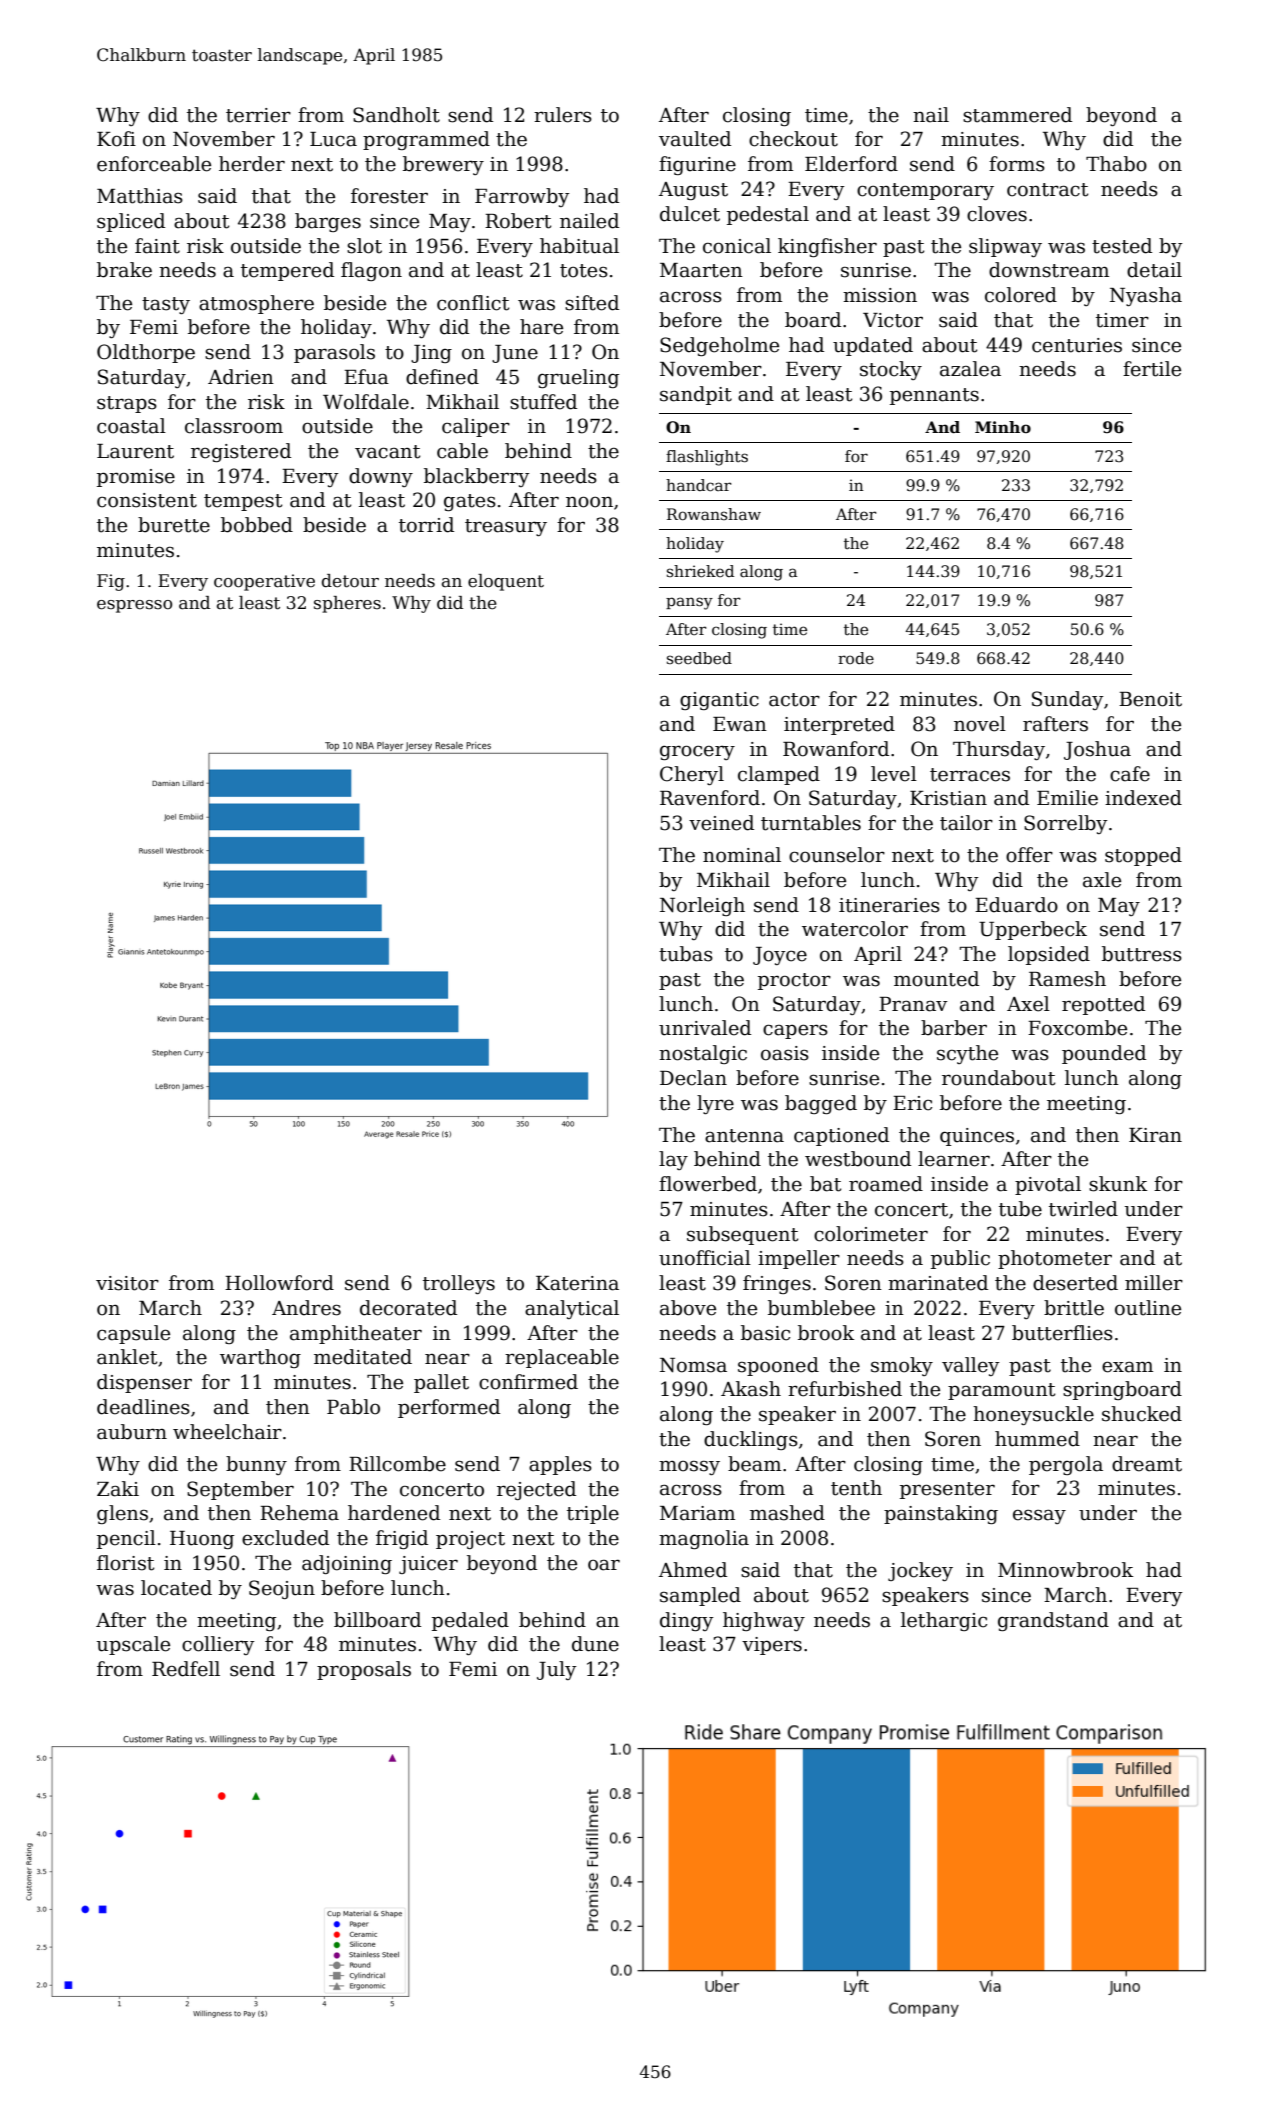 The width and height of the screenshot is (1279, 2106). What do you see at coordinates (333, 139) in the screenshot?
I see `Luca` at bounding box center [333, 139].
